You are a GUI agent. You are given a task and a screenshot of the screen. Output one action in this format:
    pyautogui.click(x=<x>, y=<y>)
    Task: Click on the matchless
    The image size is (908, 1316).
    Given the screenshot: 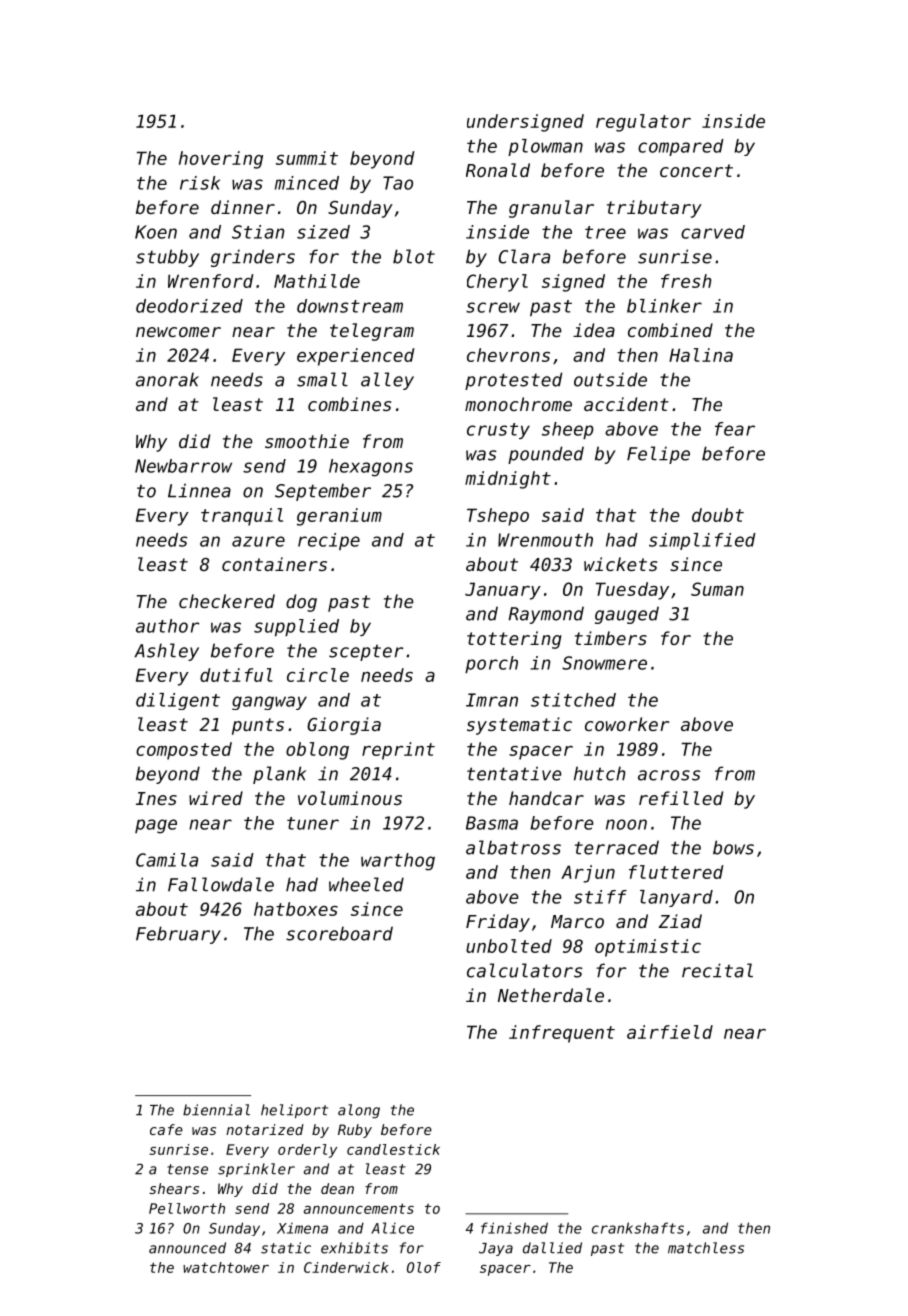 What is the action you would take?
    pyautogui.click(x=706, y=1248)
